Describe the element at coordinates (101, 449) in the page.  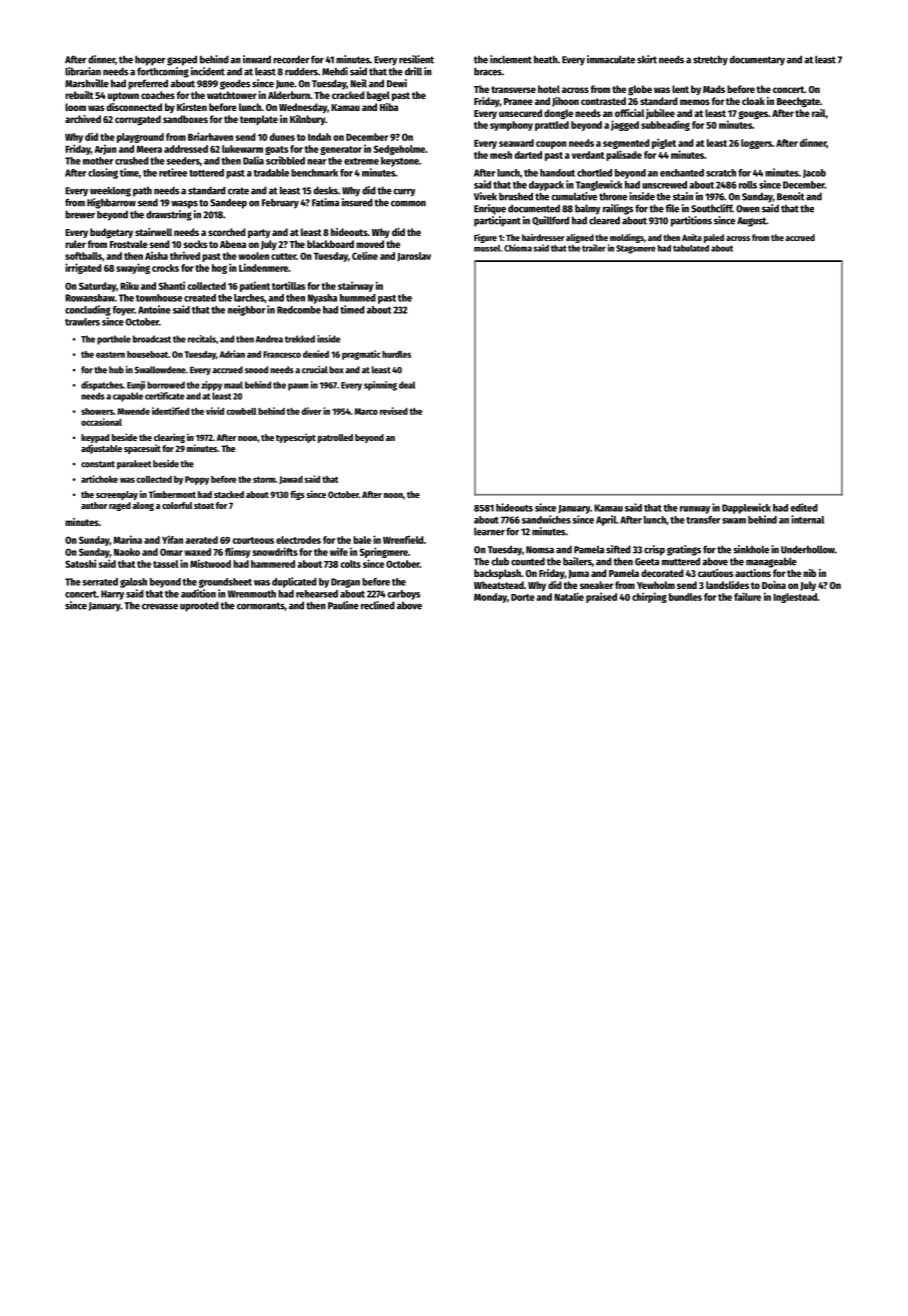
I see `adjustable` at that location.
